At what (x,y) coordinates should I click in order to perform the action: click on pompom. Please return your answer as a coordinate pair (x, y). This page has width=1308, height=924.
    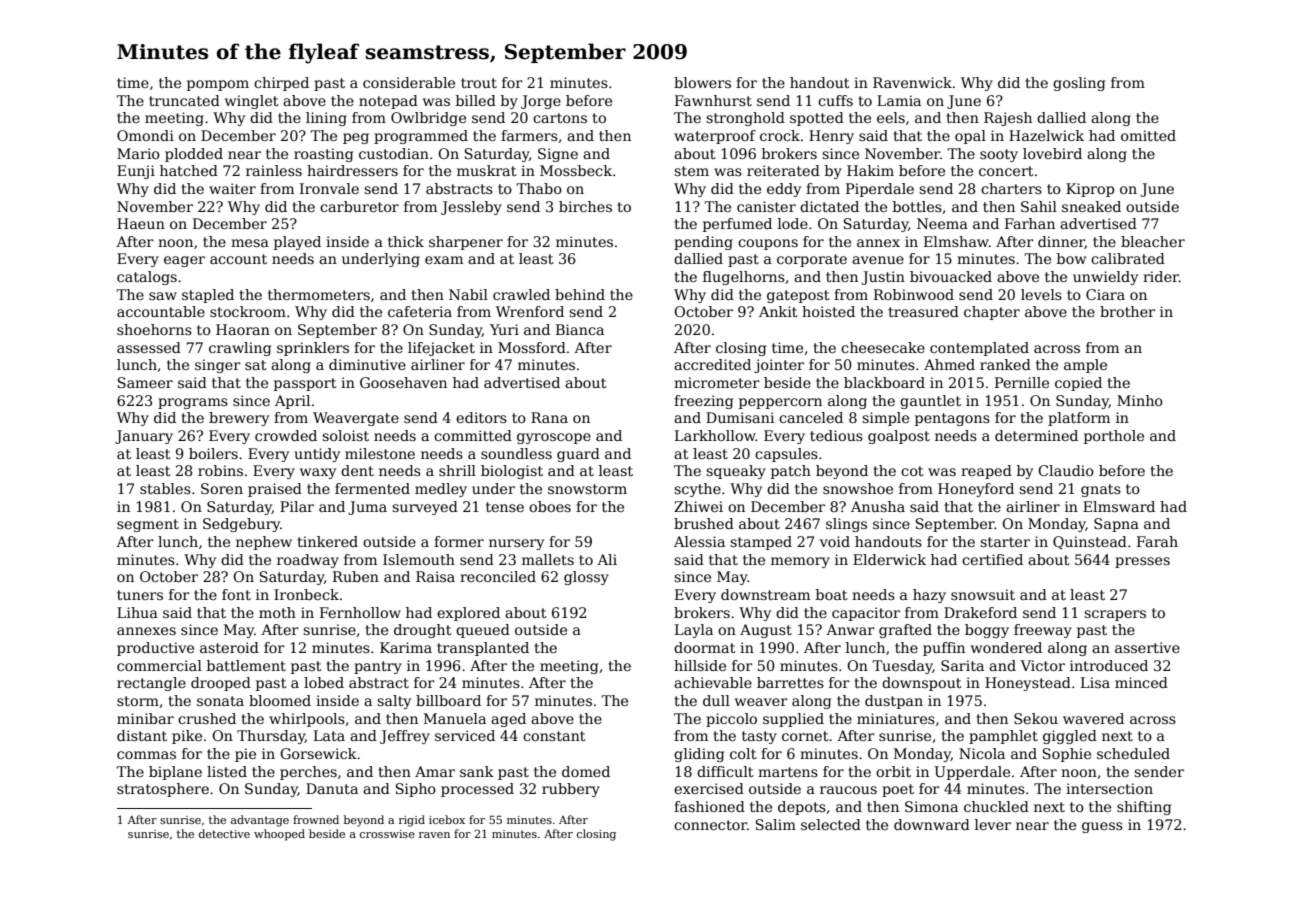
    Looking at the image, I should click on (218, 85).
